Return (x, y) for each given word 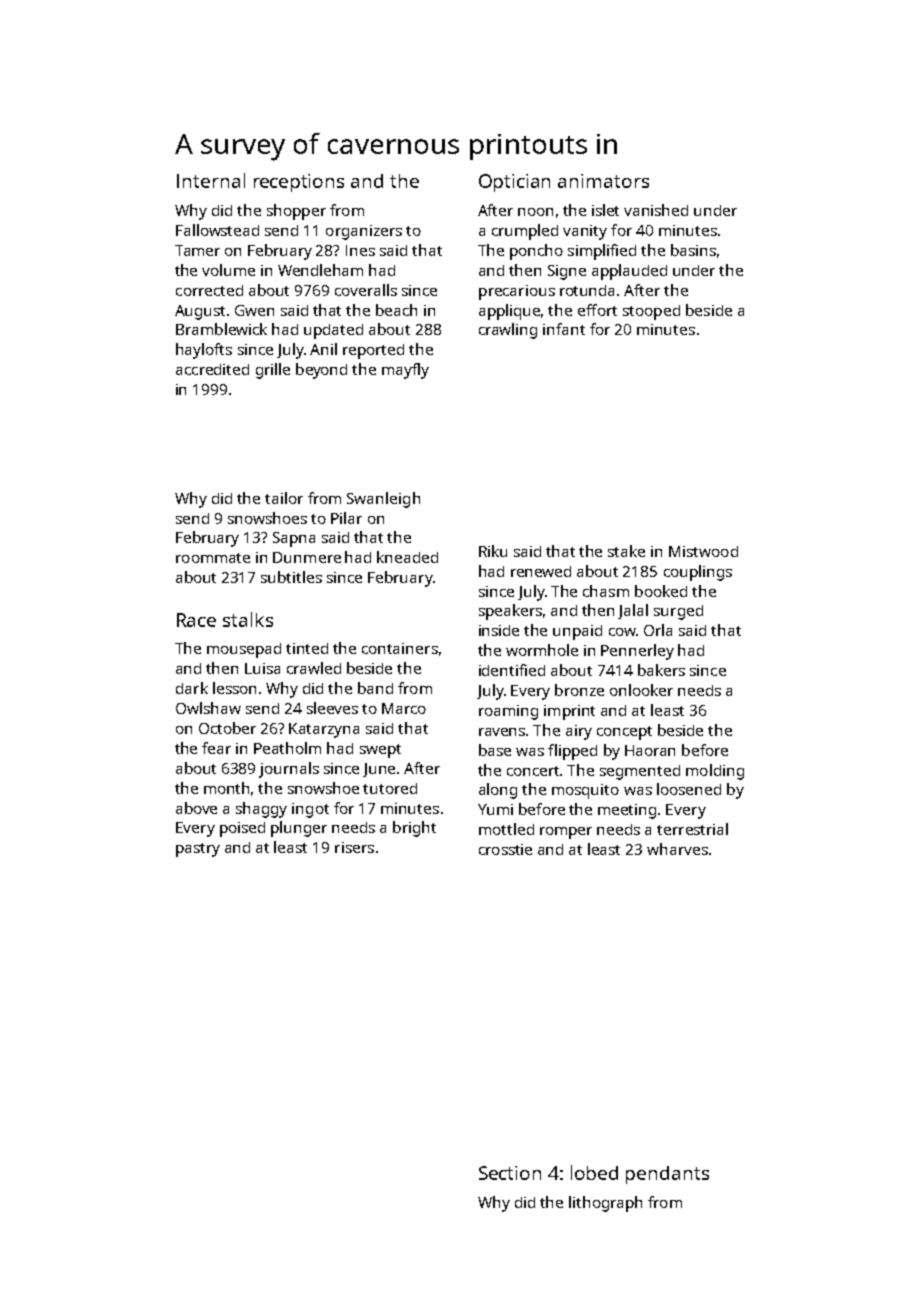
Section (510, 1173)
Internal (211, 180)
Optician (514, 183)
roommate (213, 558)
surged (678, 612)
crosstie (505, 849)
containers (400, 648)
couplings (698, 573)
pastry (198, 850)
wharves (677, 849)
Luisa (262, 668)
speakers (510, 612)
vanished (656, 210)
